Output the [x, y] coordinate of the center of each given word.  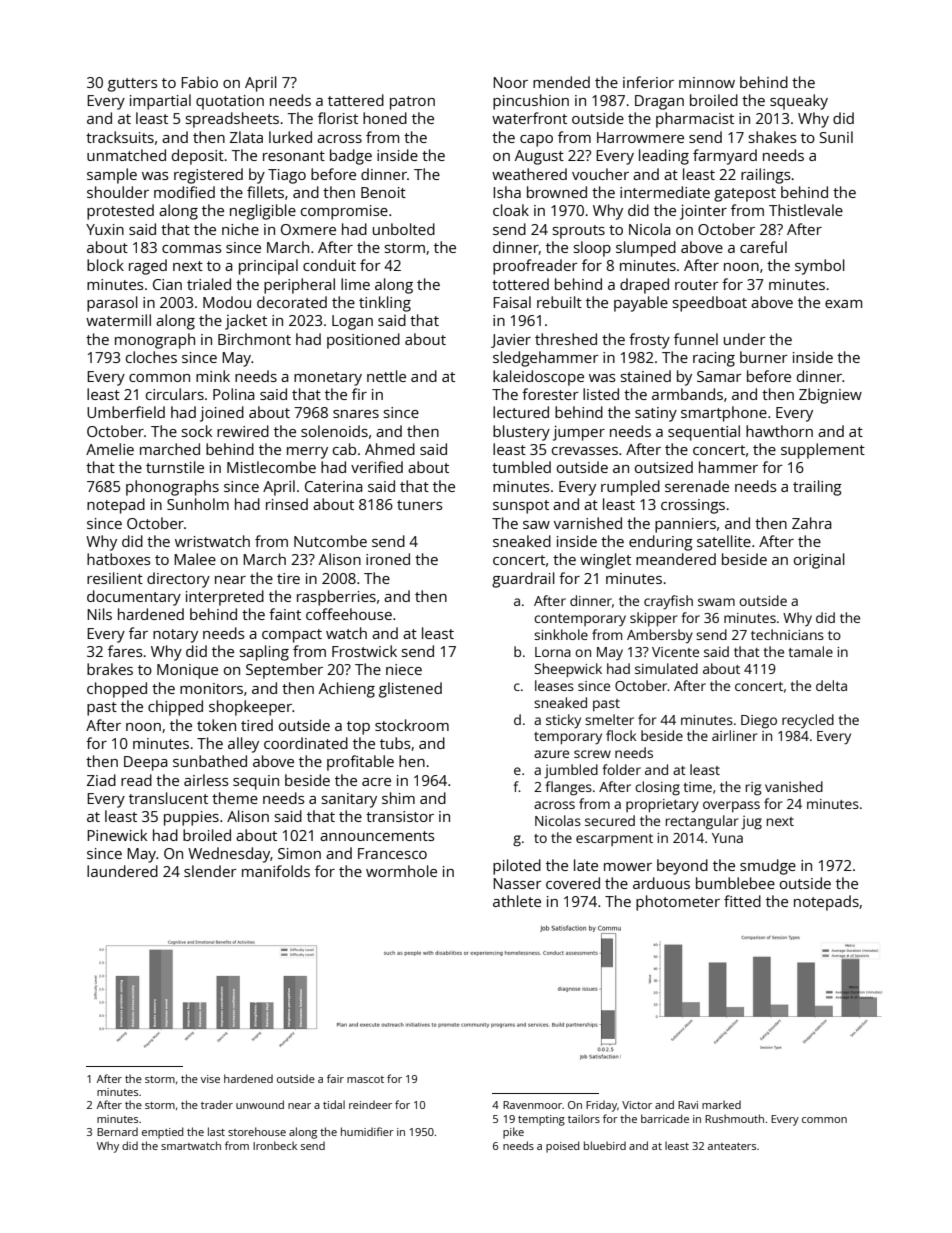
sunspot [521, 507]
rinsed [287, 504]
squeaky [799, 102]
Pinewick [117, 835]
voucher [600, 174]
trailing [817, 488]
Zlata [246, 137]
